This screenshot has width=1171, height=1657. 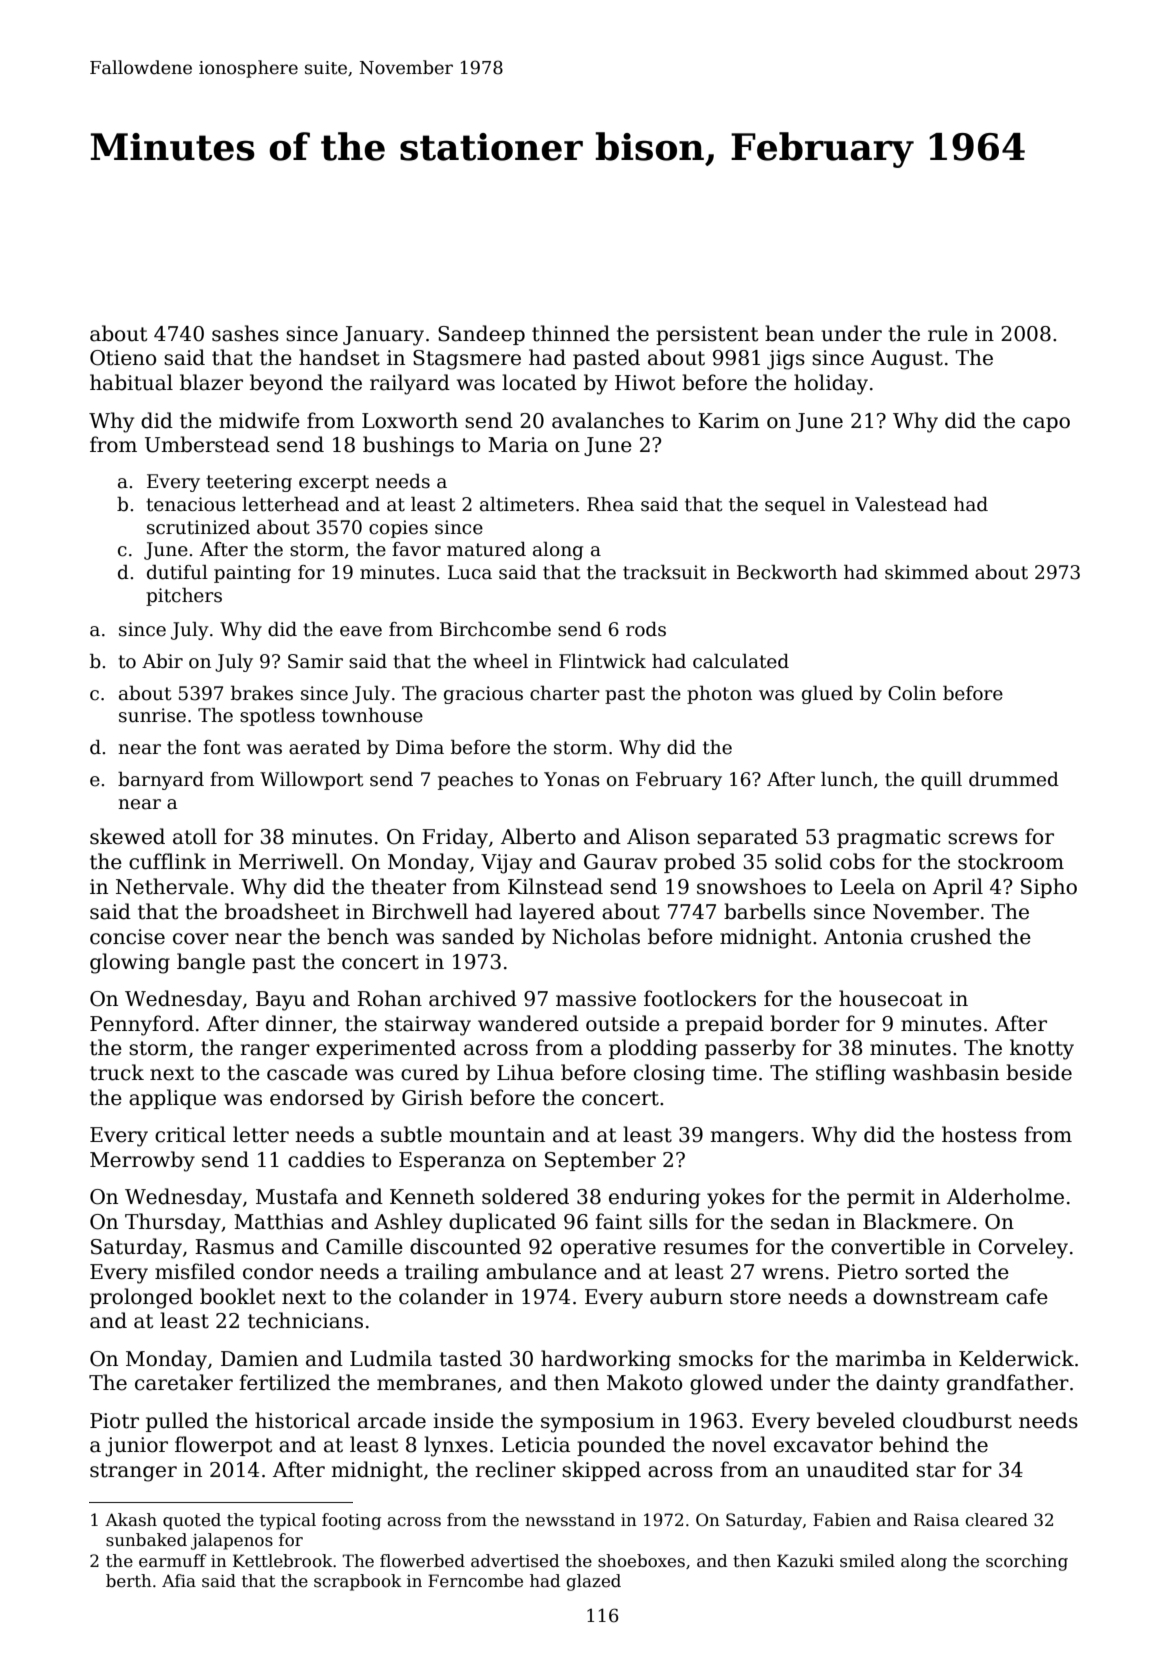 What do you see at coordinates (751, 886) in the screenshot?
I see `snowshoes` at bounding box center [751, 886].
